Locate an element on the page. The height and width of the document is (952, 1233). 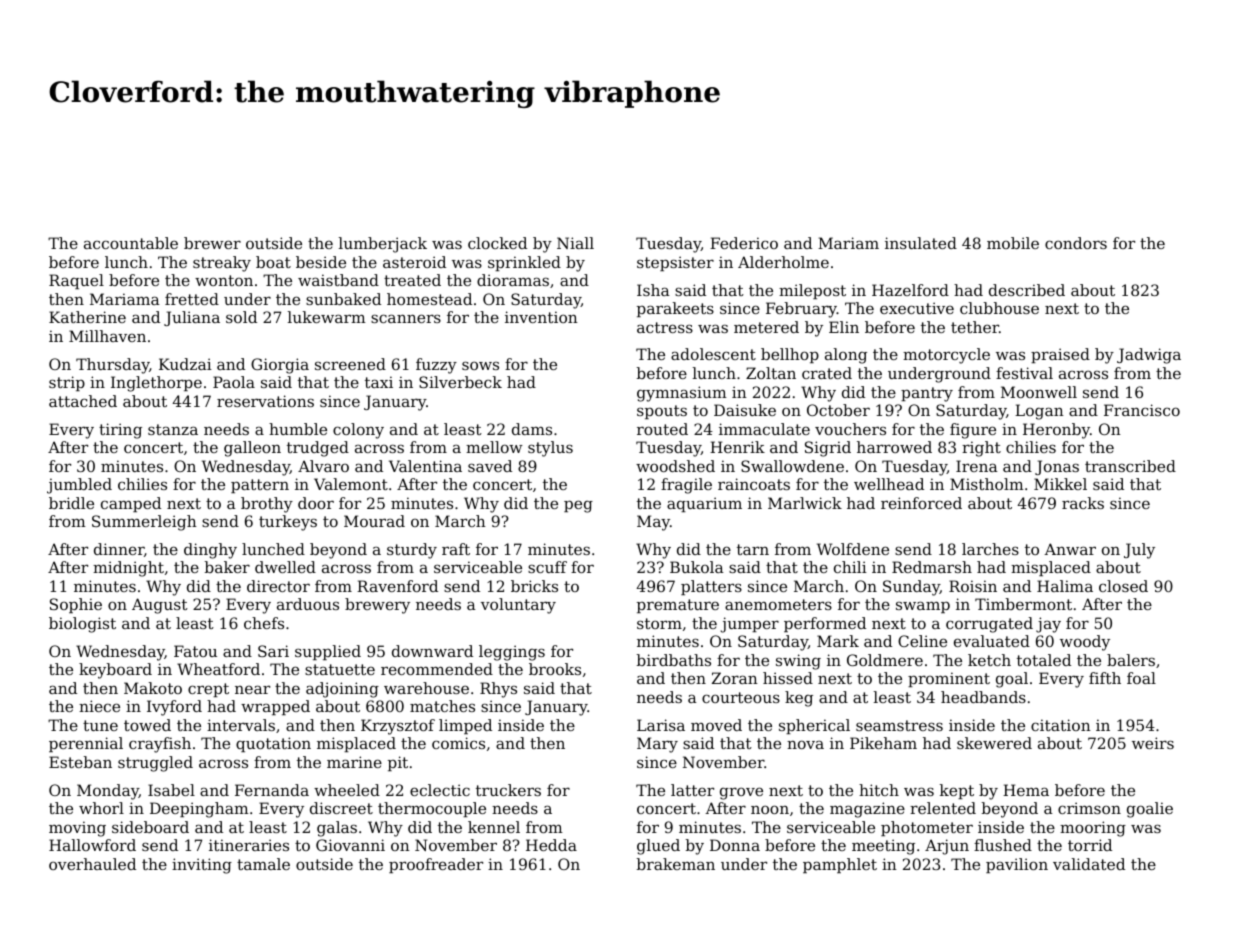
Bukola is located at coordinates (697, 567).
